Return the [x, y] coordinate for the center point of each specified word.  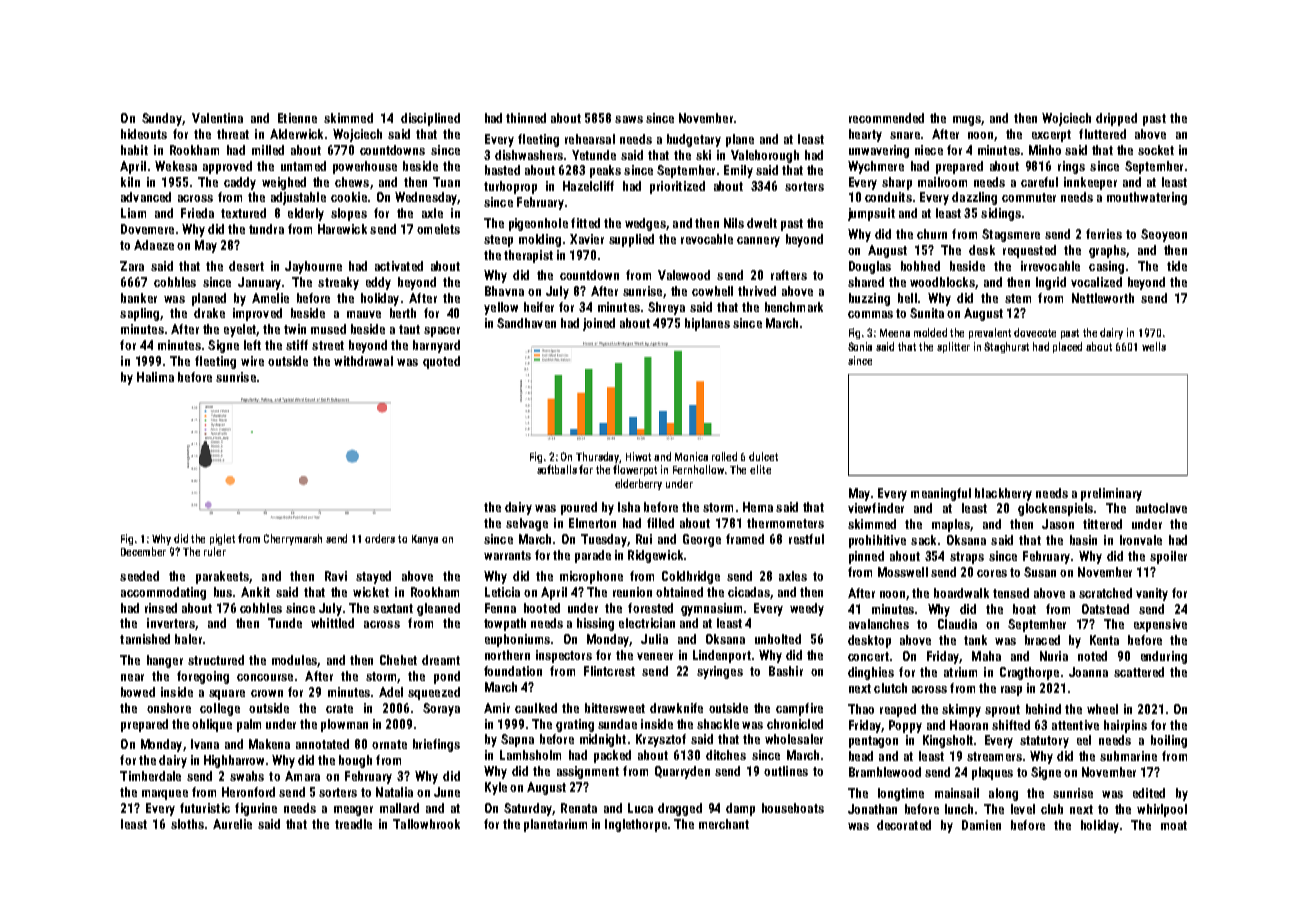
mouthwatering [1147, 198]
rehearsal [590, 139]
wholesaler [794, 739]
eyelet [240, 330]
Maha [986, 656]
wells [1154, 346]
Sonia [860, 346]
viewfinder [876, 508]
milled [268, 150]
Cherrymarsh [293, 539]
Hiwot [638, 456]
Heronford [248, 792]
